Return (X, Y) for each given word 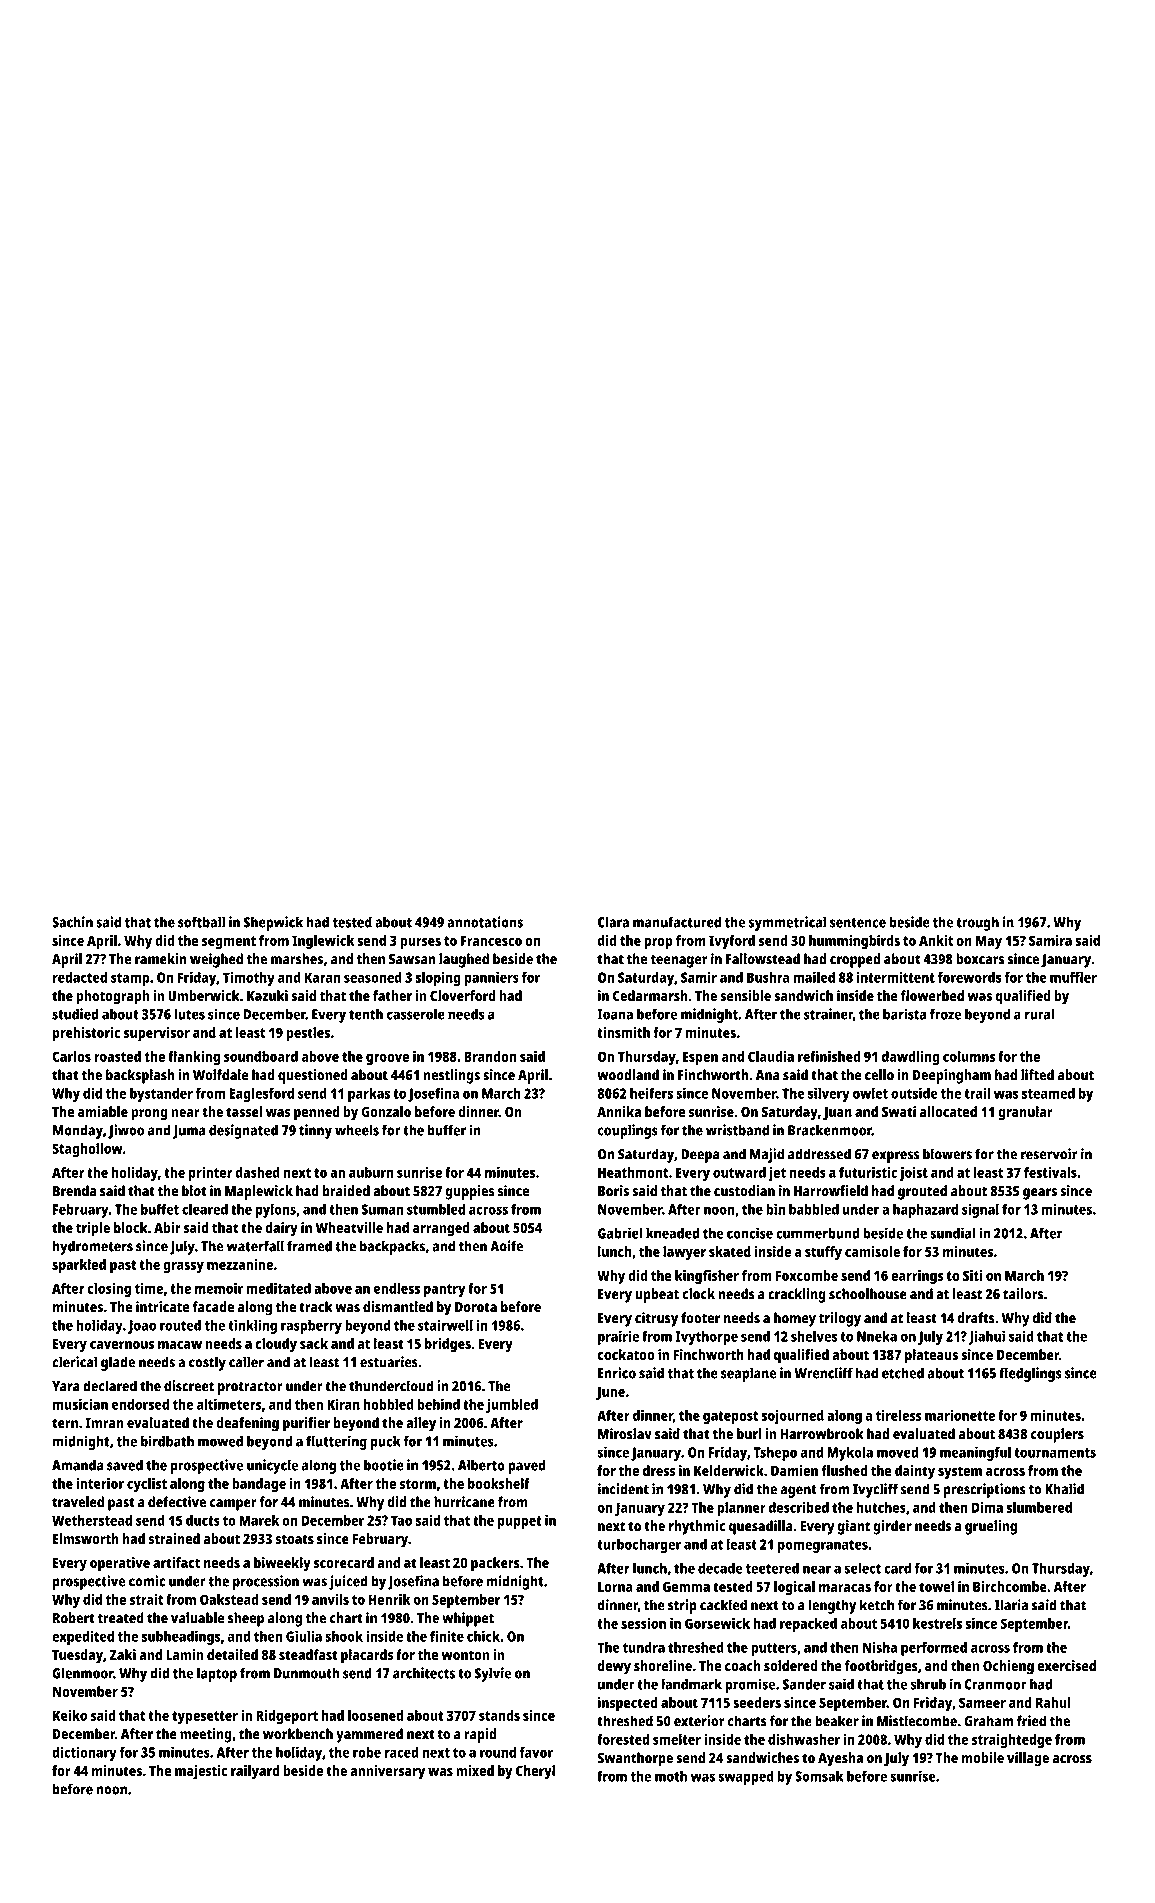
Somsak (819, 1776)
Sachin (72, 922)
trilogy (840, 1319)
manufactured (677, 922)
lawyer (684, 1253)
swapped (746, 1777)
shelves (814, 1336)
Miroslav (625, 1434)
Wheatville (349, 1227)
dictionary (84, 1753)
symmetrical (787, 923)
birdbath (167, 1441)
